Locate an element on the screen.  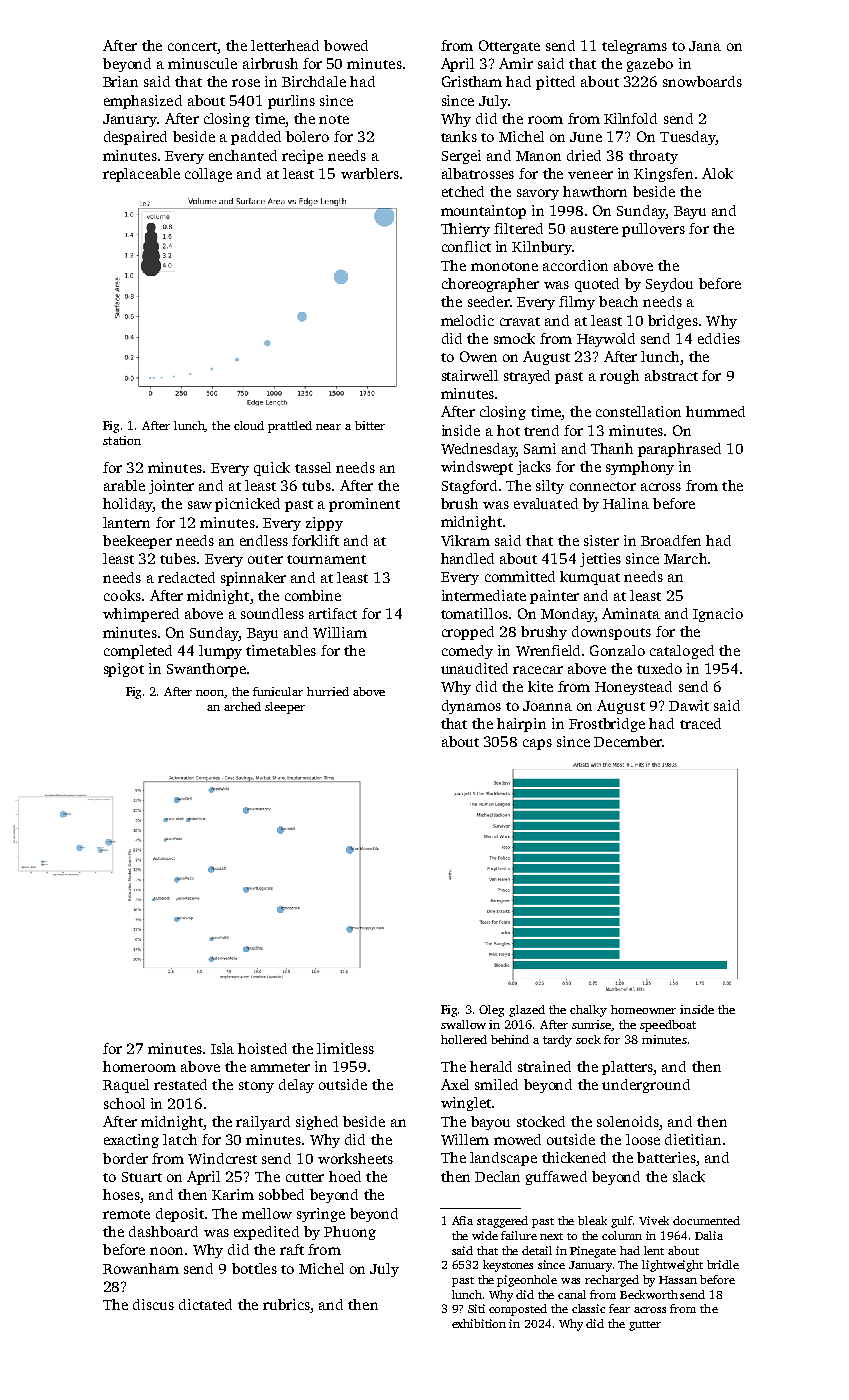
hoisted is located at coordinates (262, 1048).
